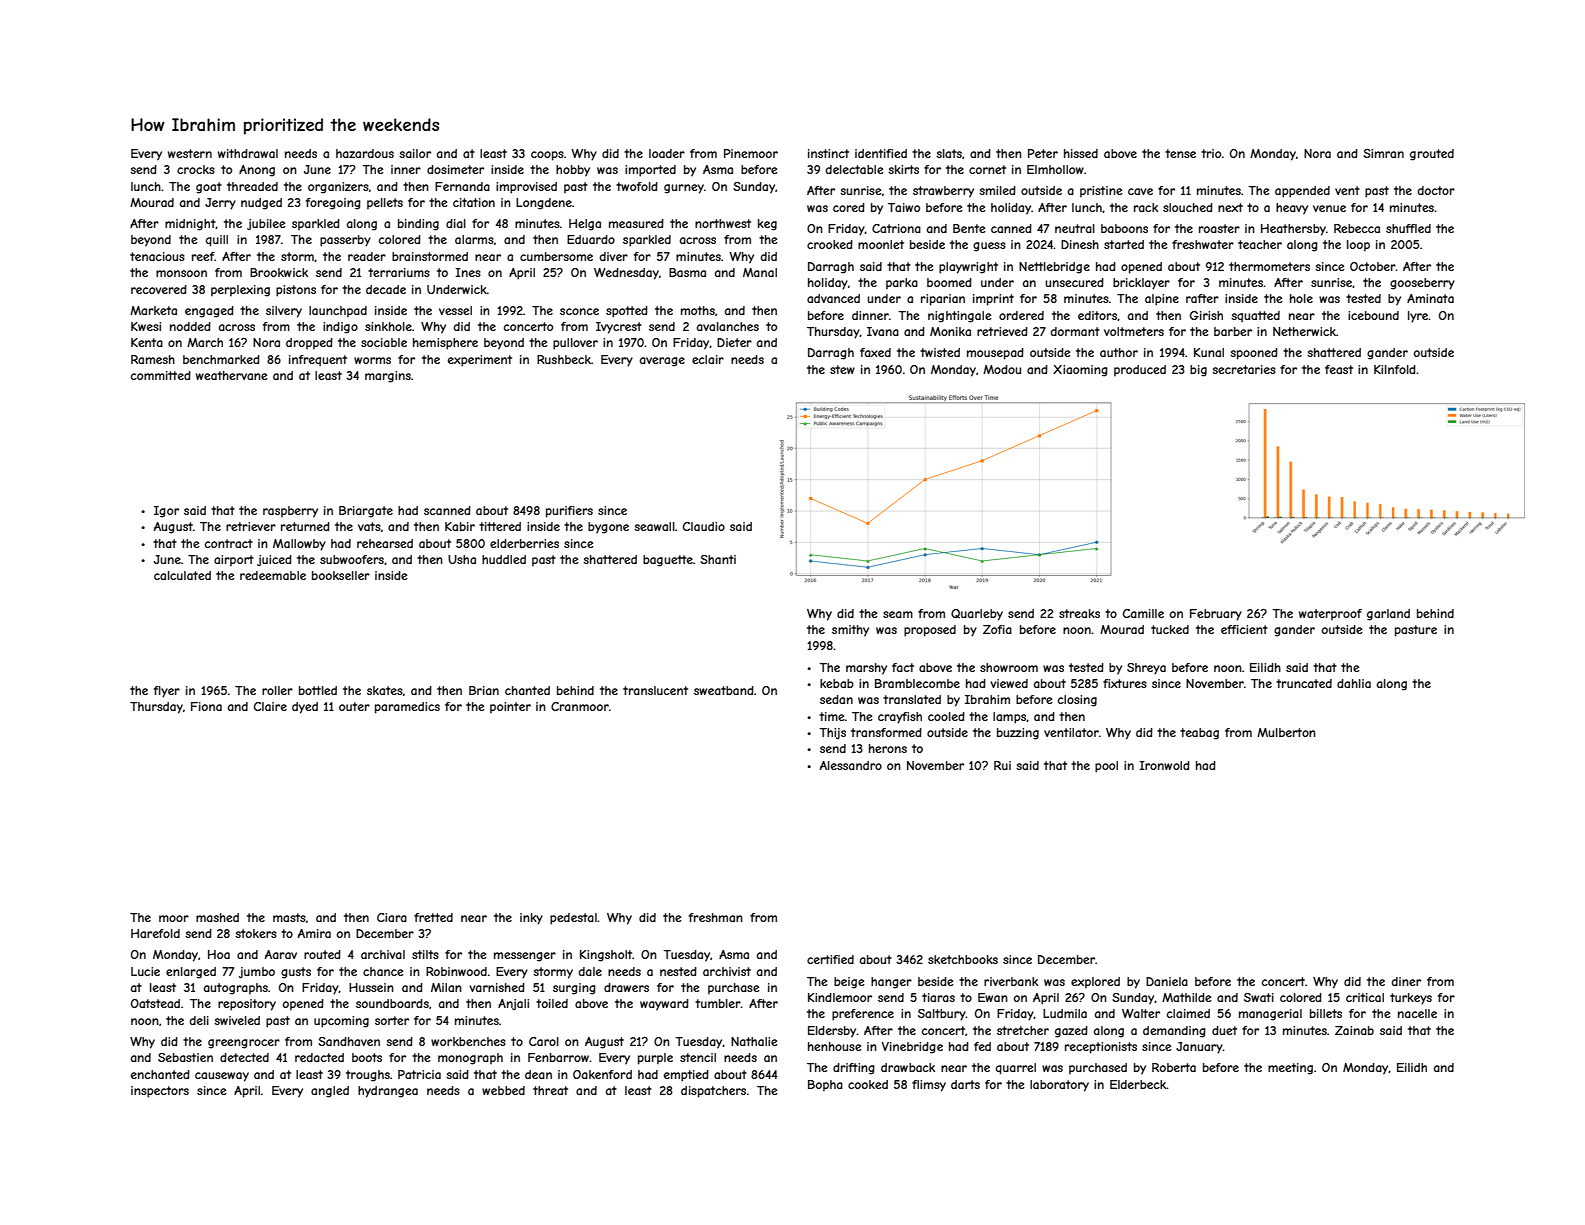 The height and width of the screenshot is (1225, 1585). I want to click on Claudio, so click(704, 526).
